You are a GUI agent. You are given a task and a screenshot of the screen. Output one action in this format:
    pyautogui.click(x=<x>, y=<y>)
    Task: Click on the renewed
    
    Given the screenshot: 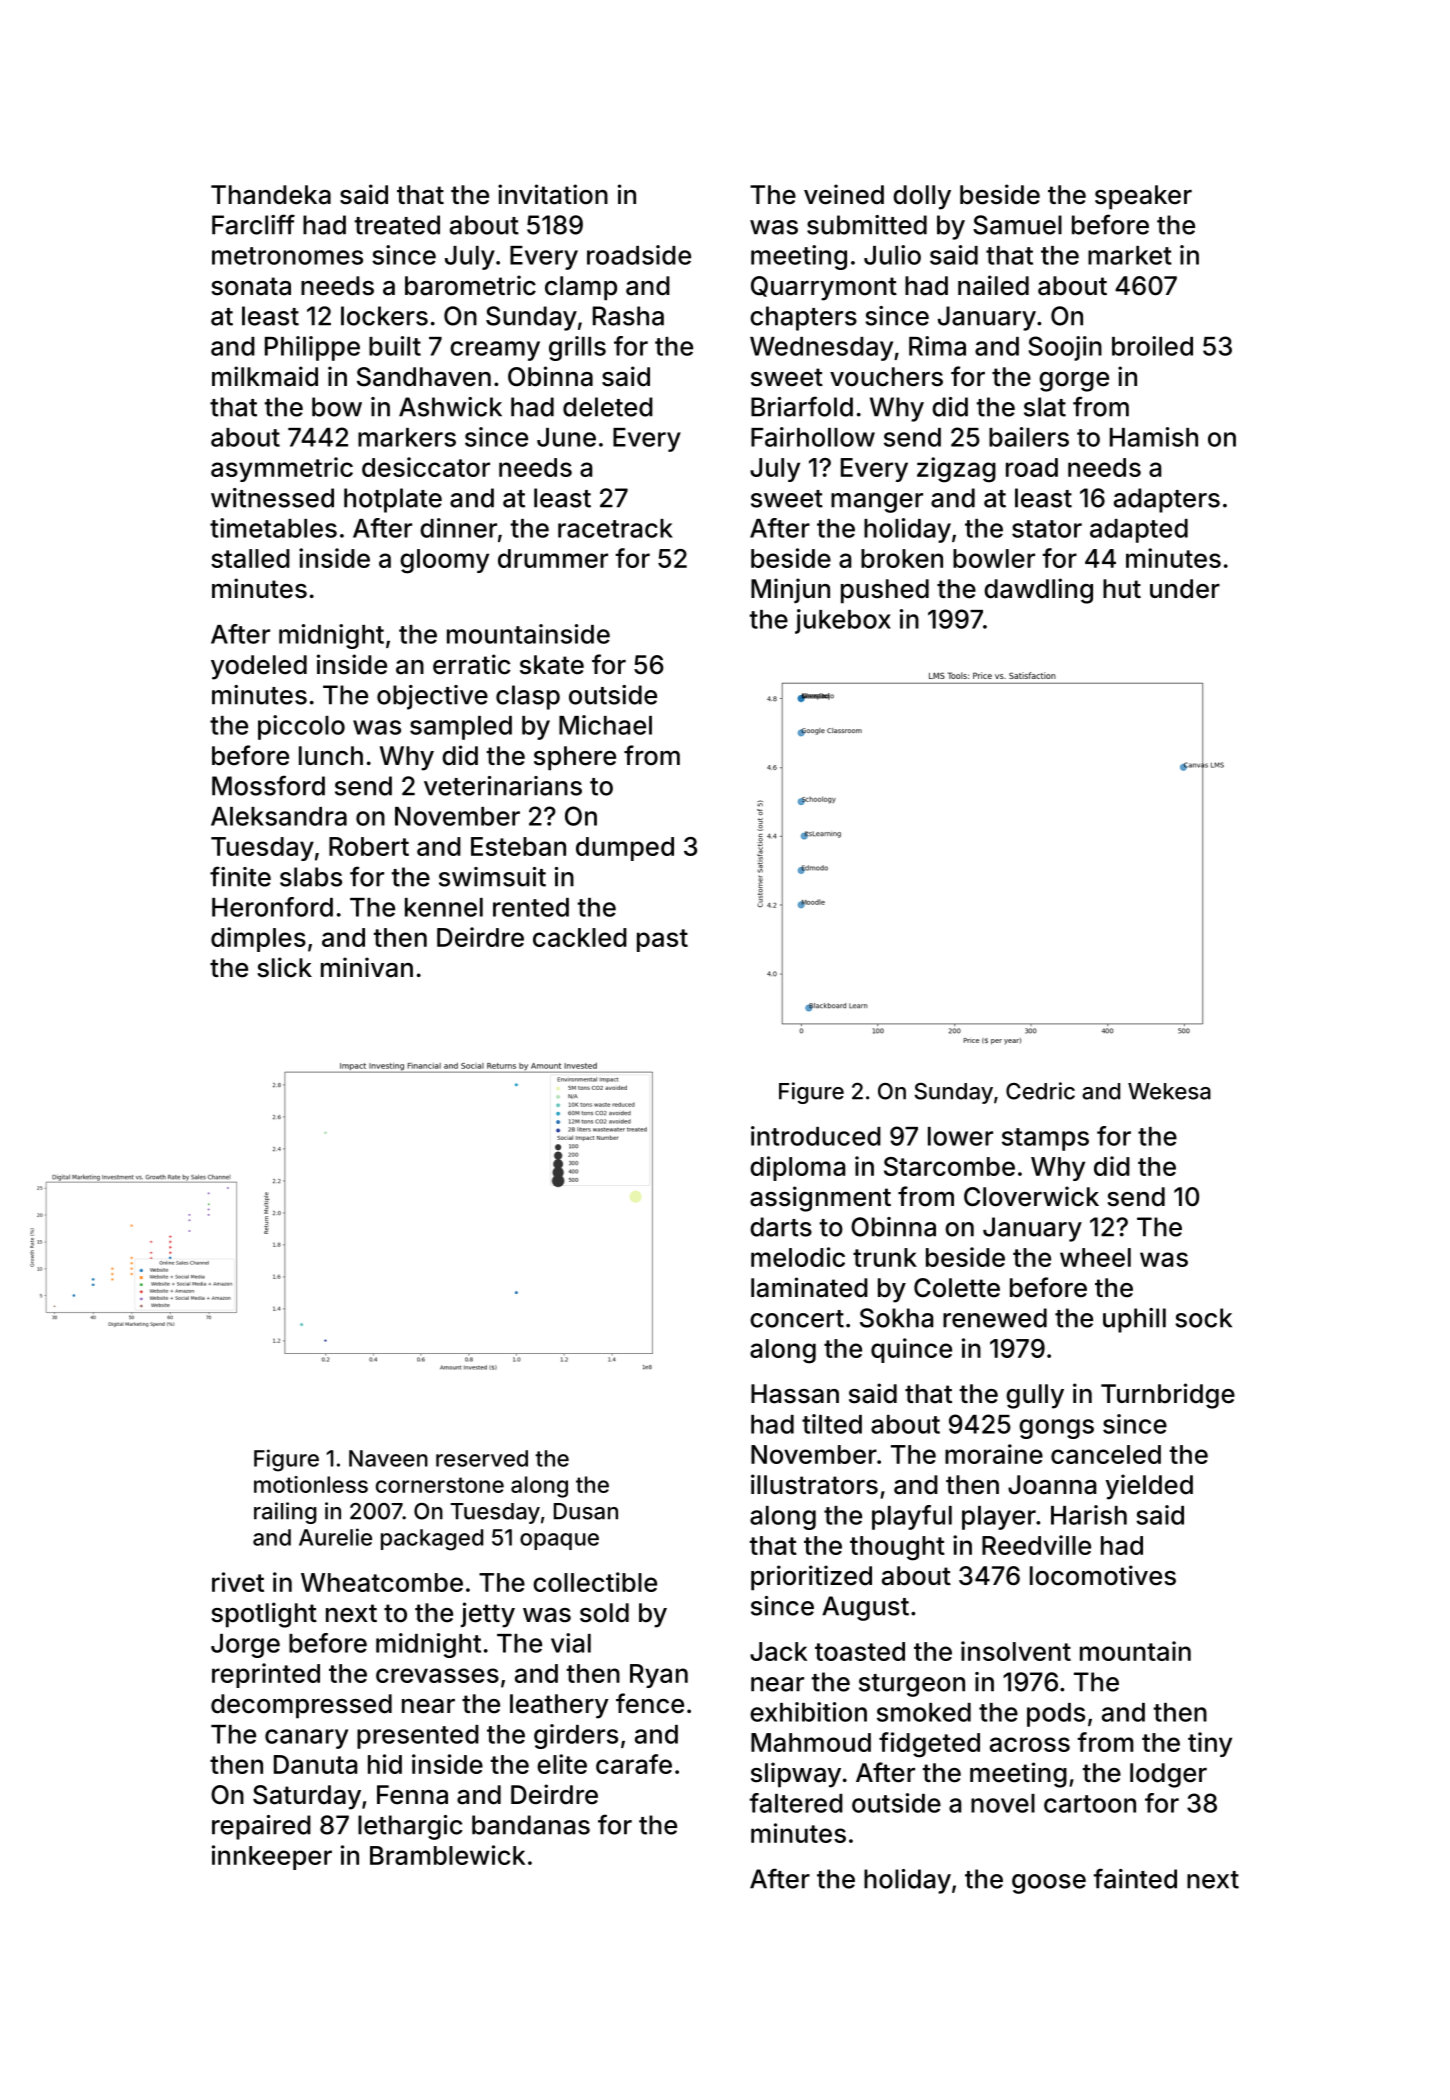 What is the action you would take?
    pyautogui.click(x=995, y=1318)
